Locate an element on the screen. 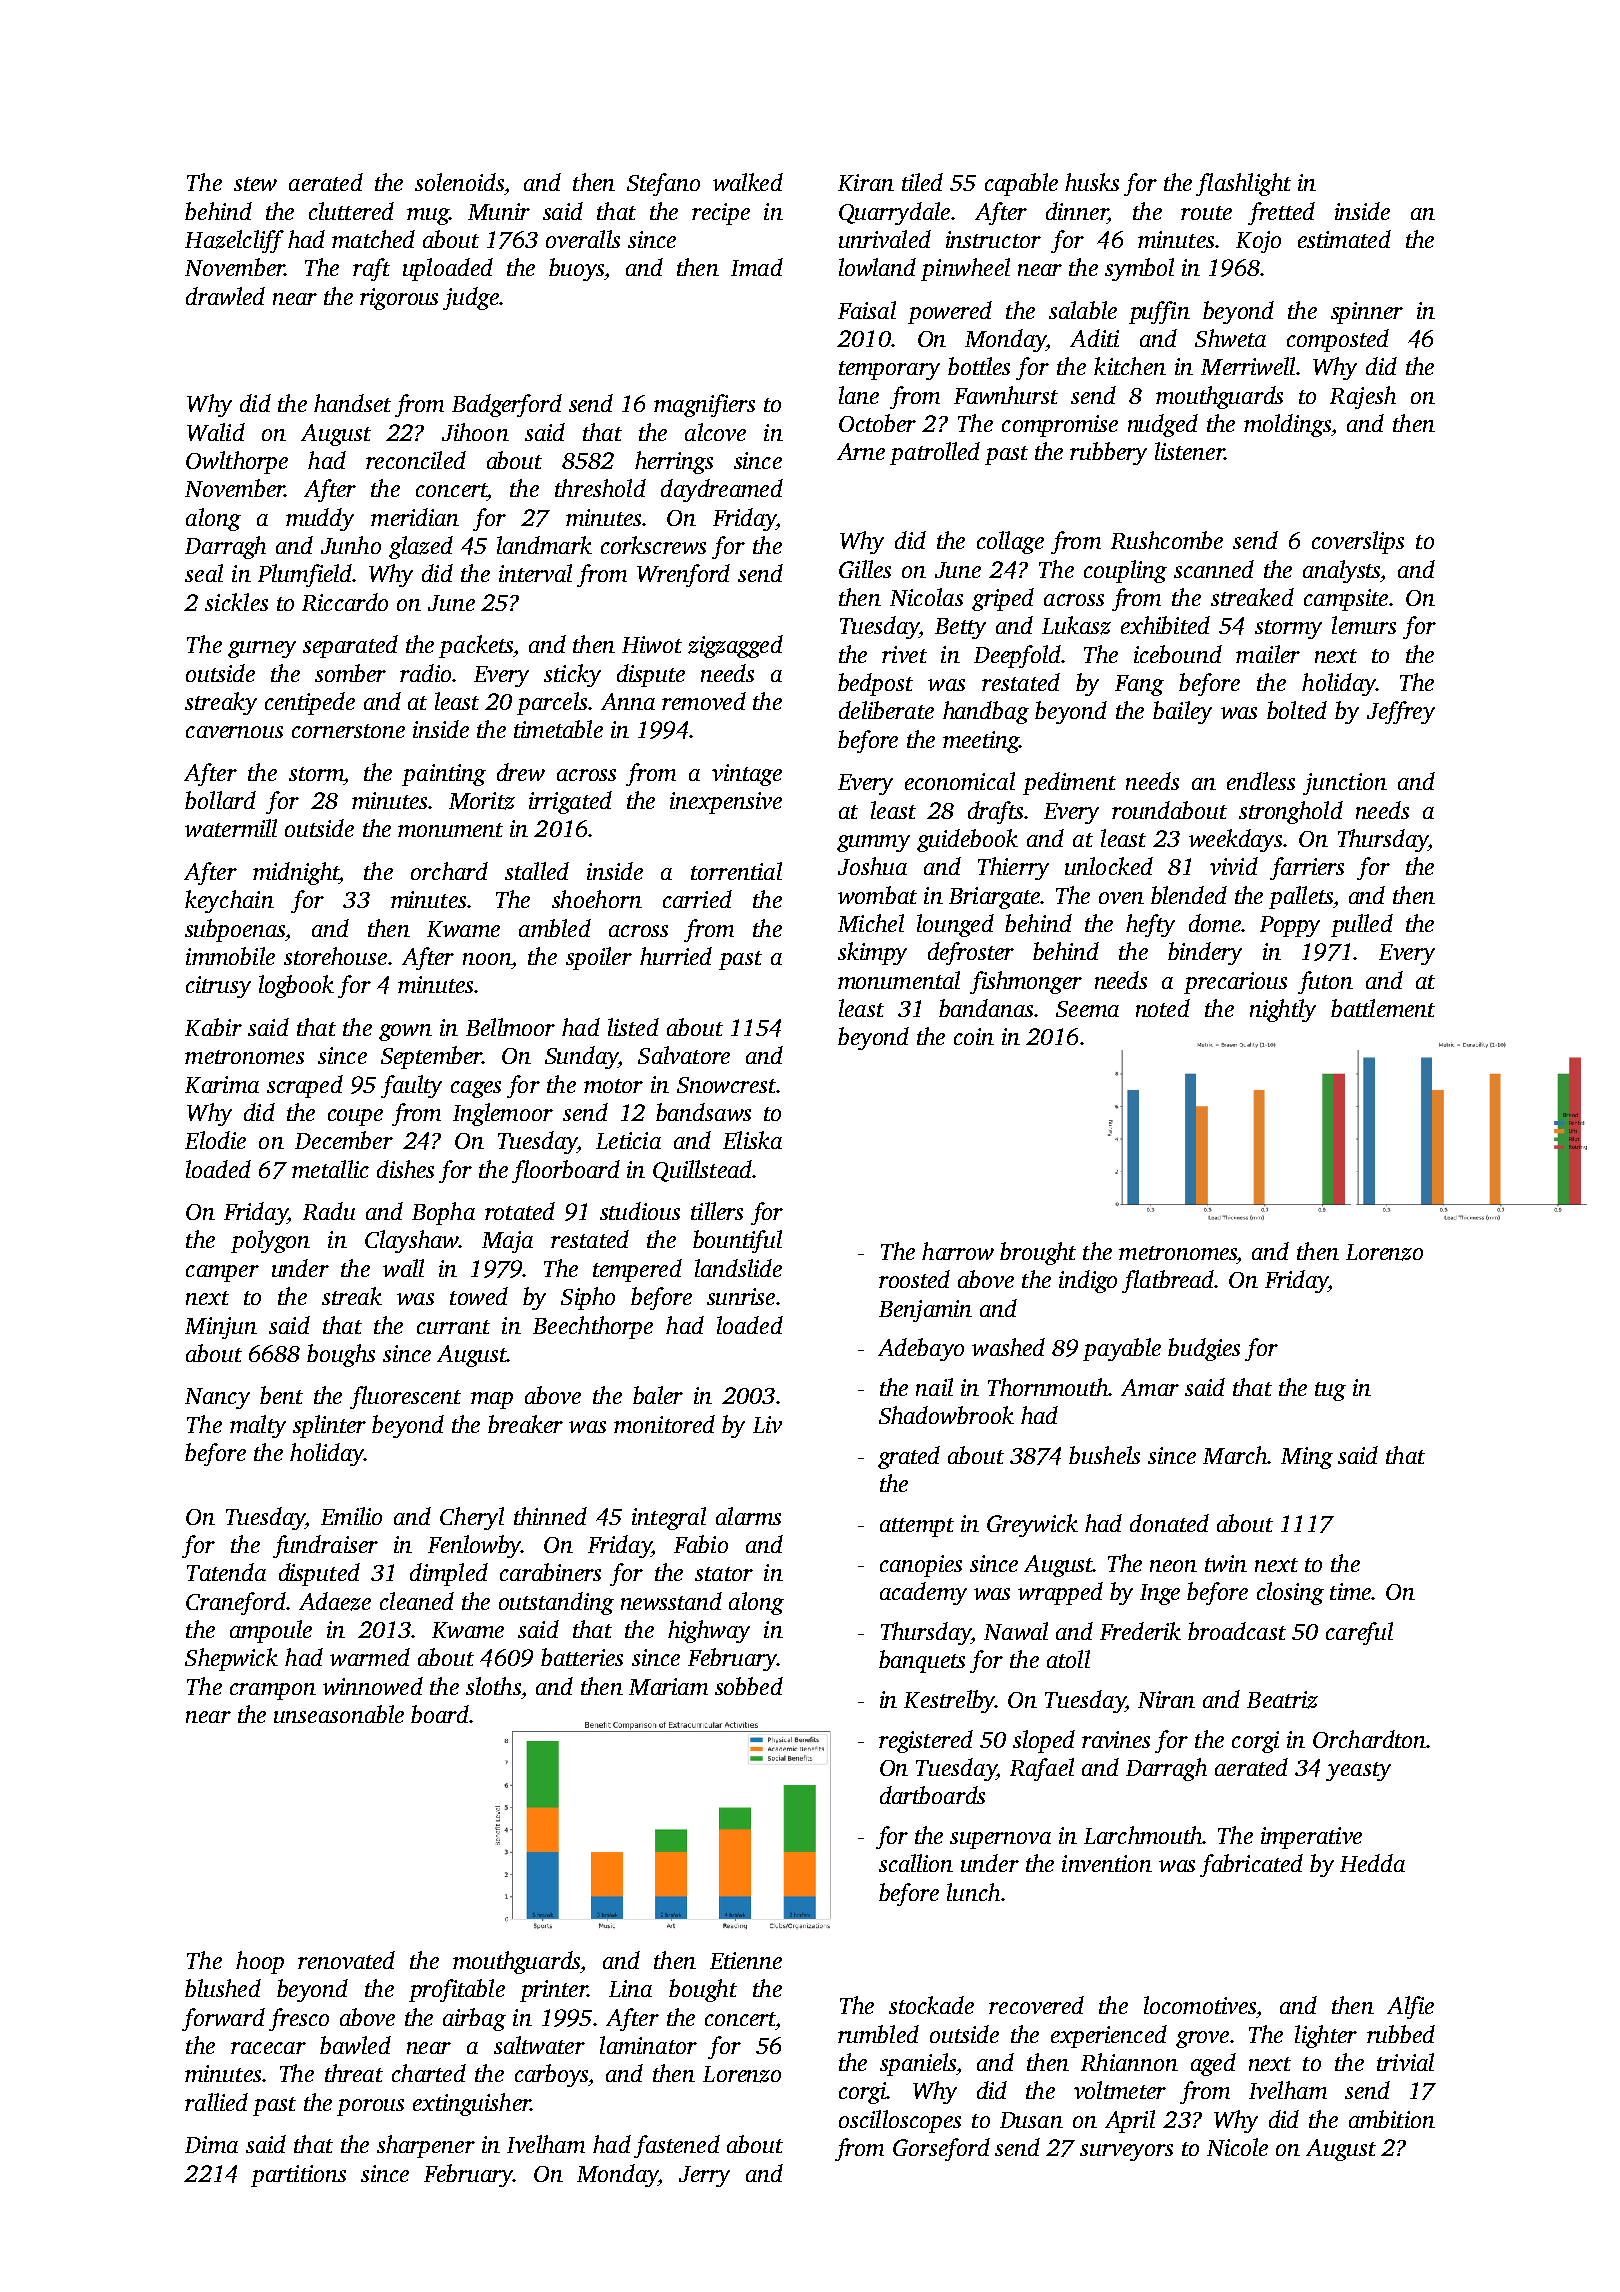  estimated is located at coordinates (1344, 239).
